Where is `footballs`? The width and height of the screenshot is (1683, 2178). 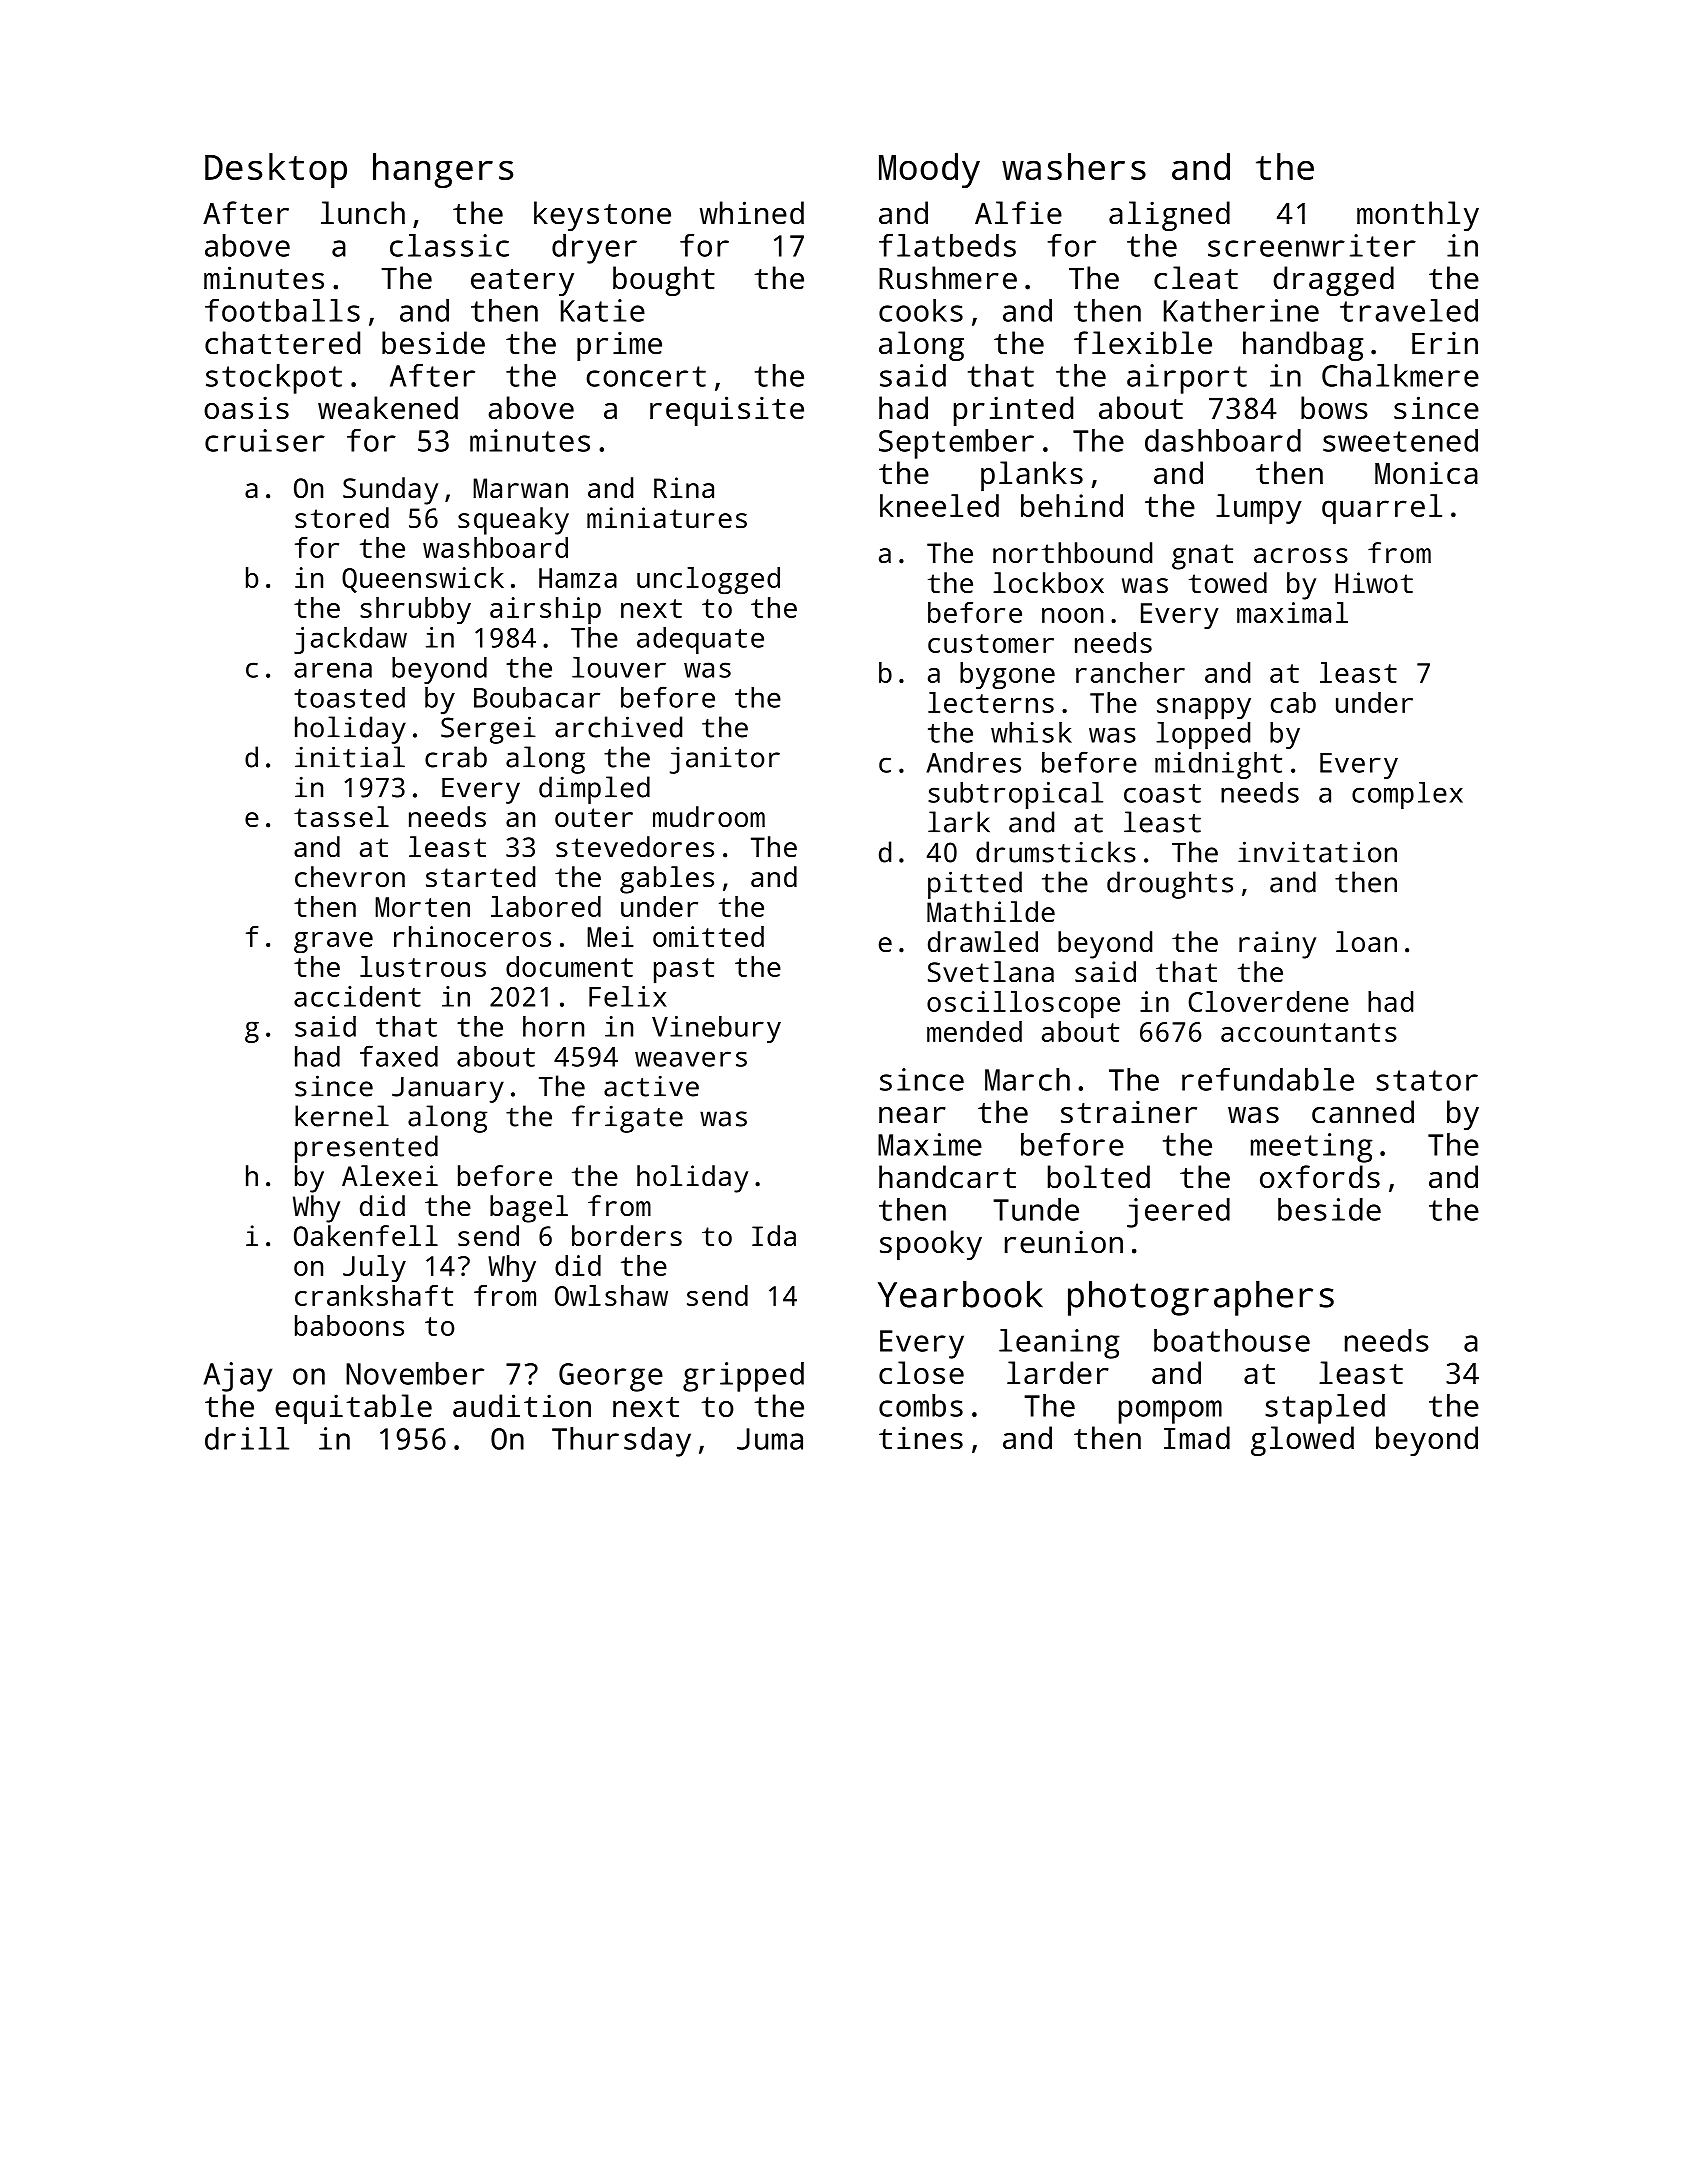 footballs is located at coordinates (282, 310).
